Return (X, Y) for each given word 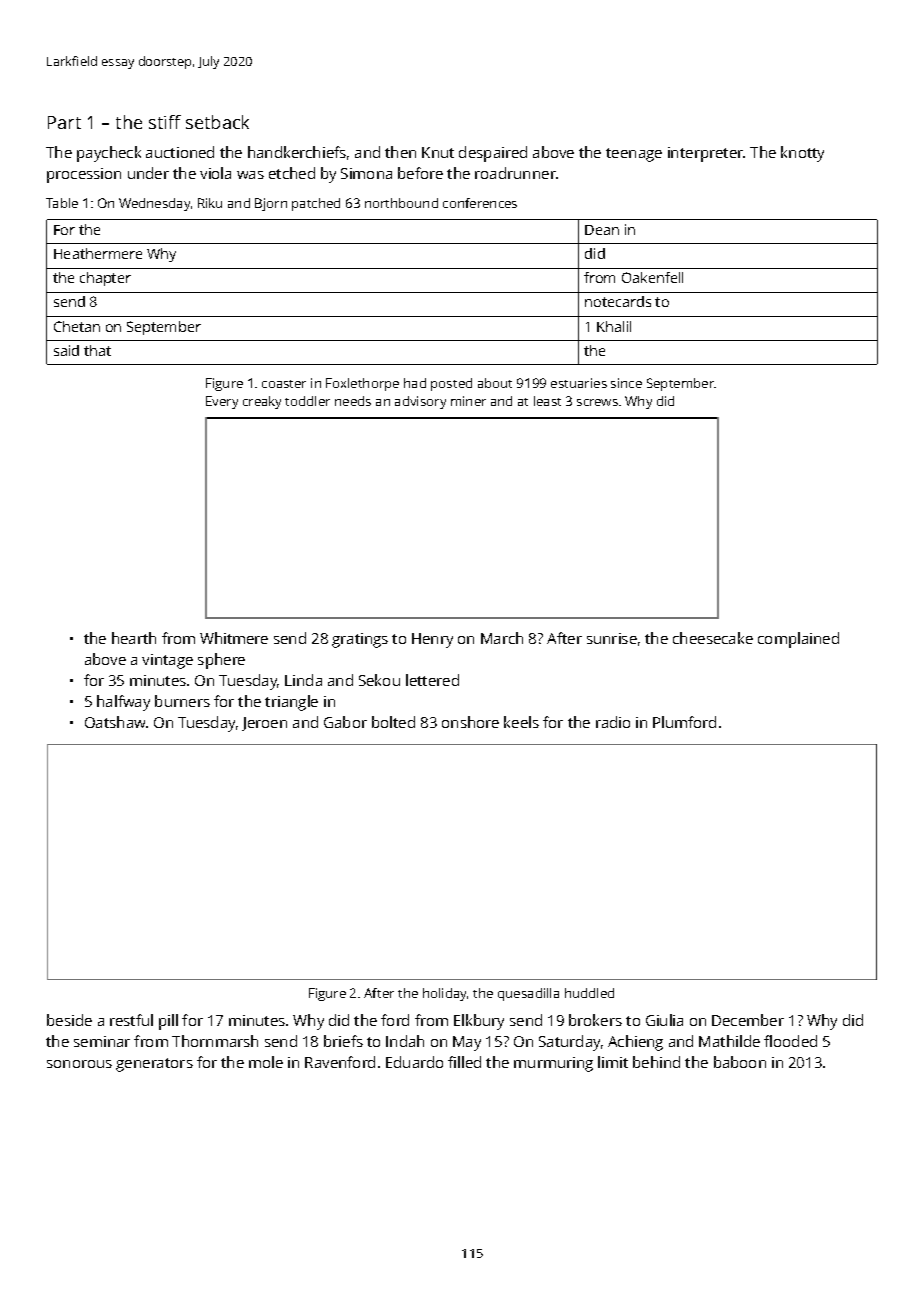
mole (266, 1062)
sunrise (612, 638)
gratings (360, 640)
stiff (165, 122)
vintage (167, 661)
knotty (802, 154)
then (400, 152)
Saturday (569, 1043)
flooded (790, 1041)
